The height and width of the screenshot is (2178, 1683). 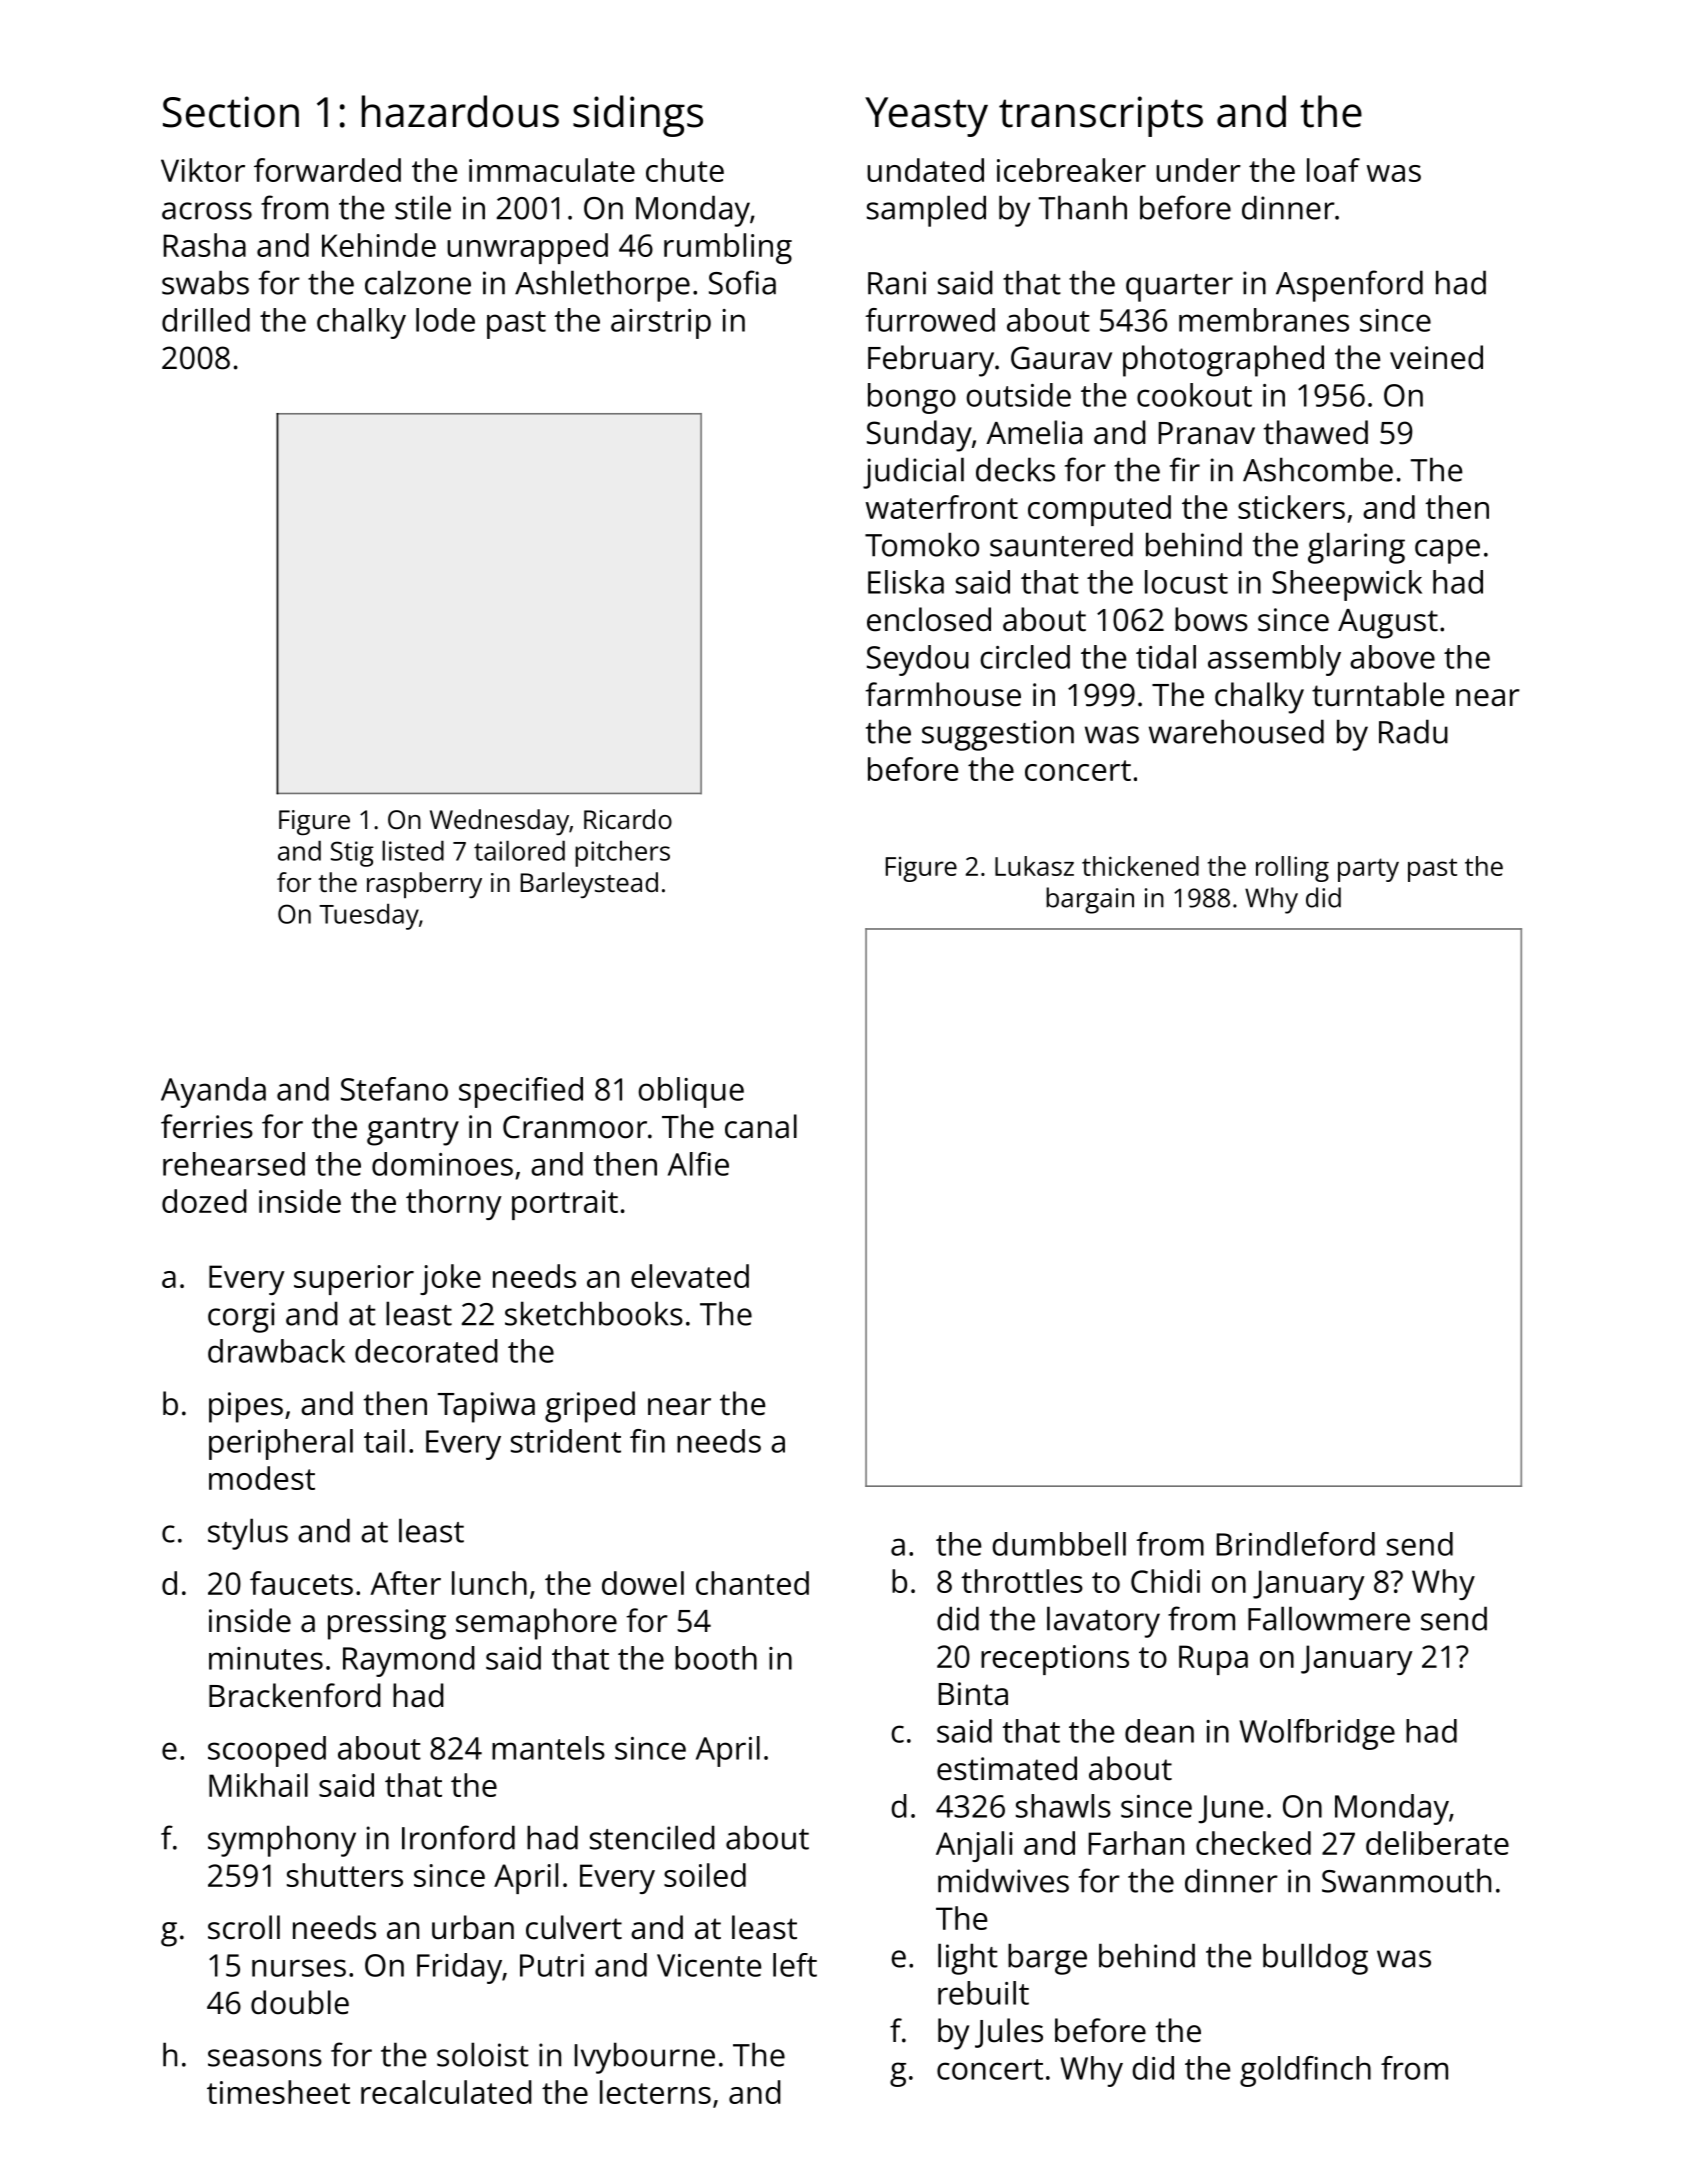 What do you see at coordinates (231, 112) in the screenshot?
I see `Section` at bounding box center [231, 112].
